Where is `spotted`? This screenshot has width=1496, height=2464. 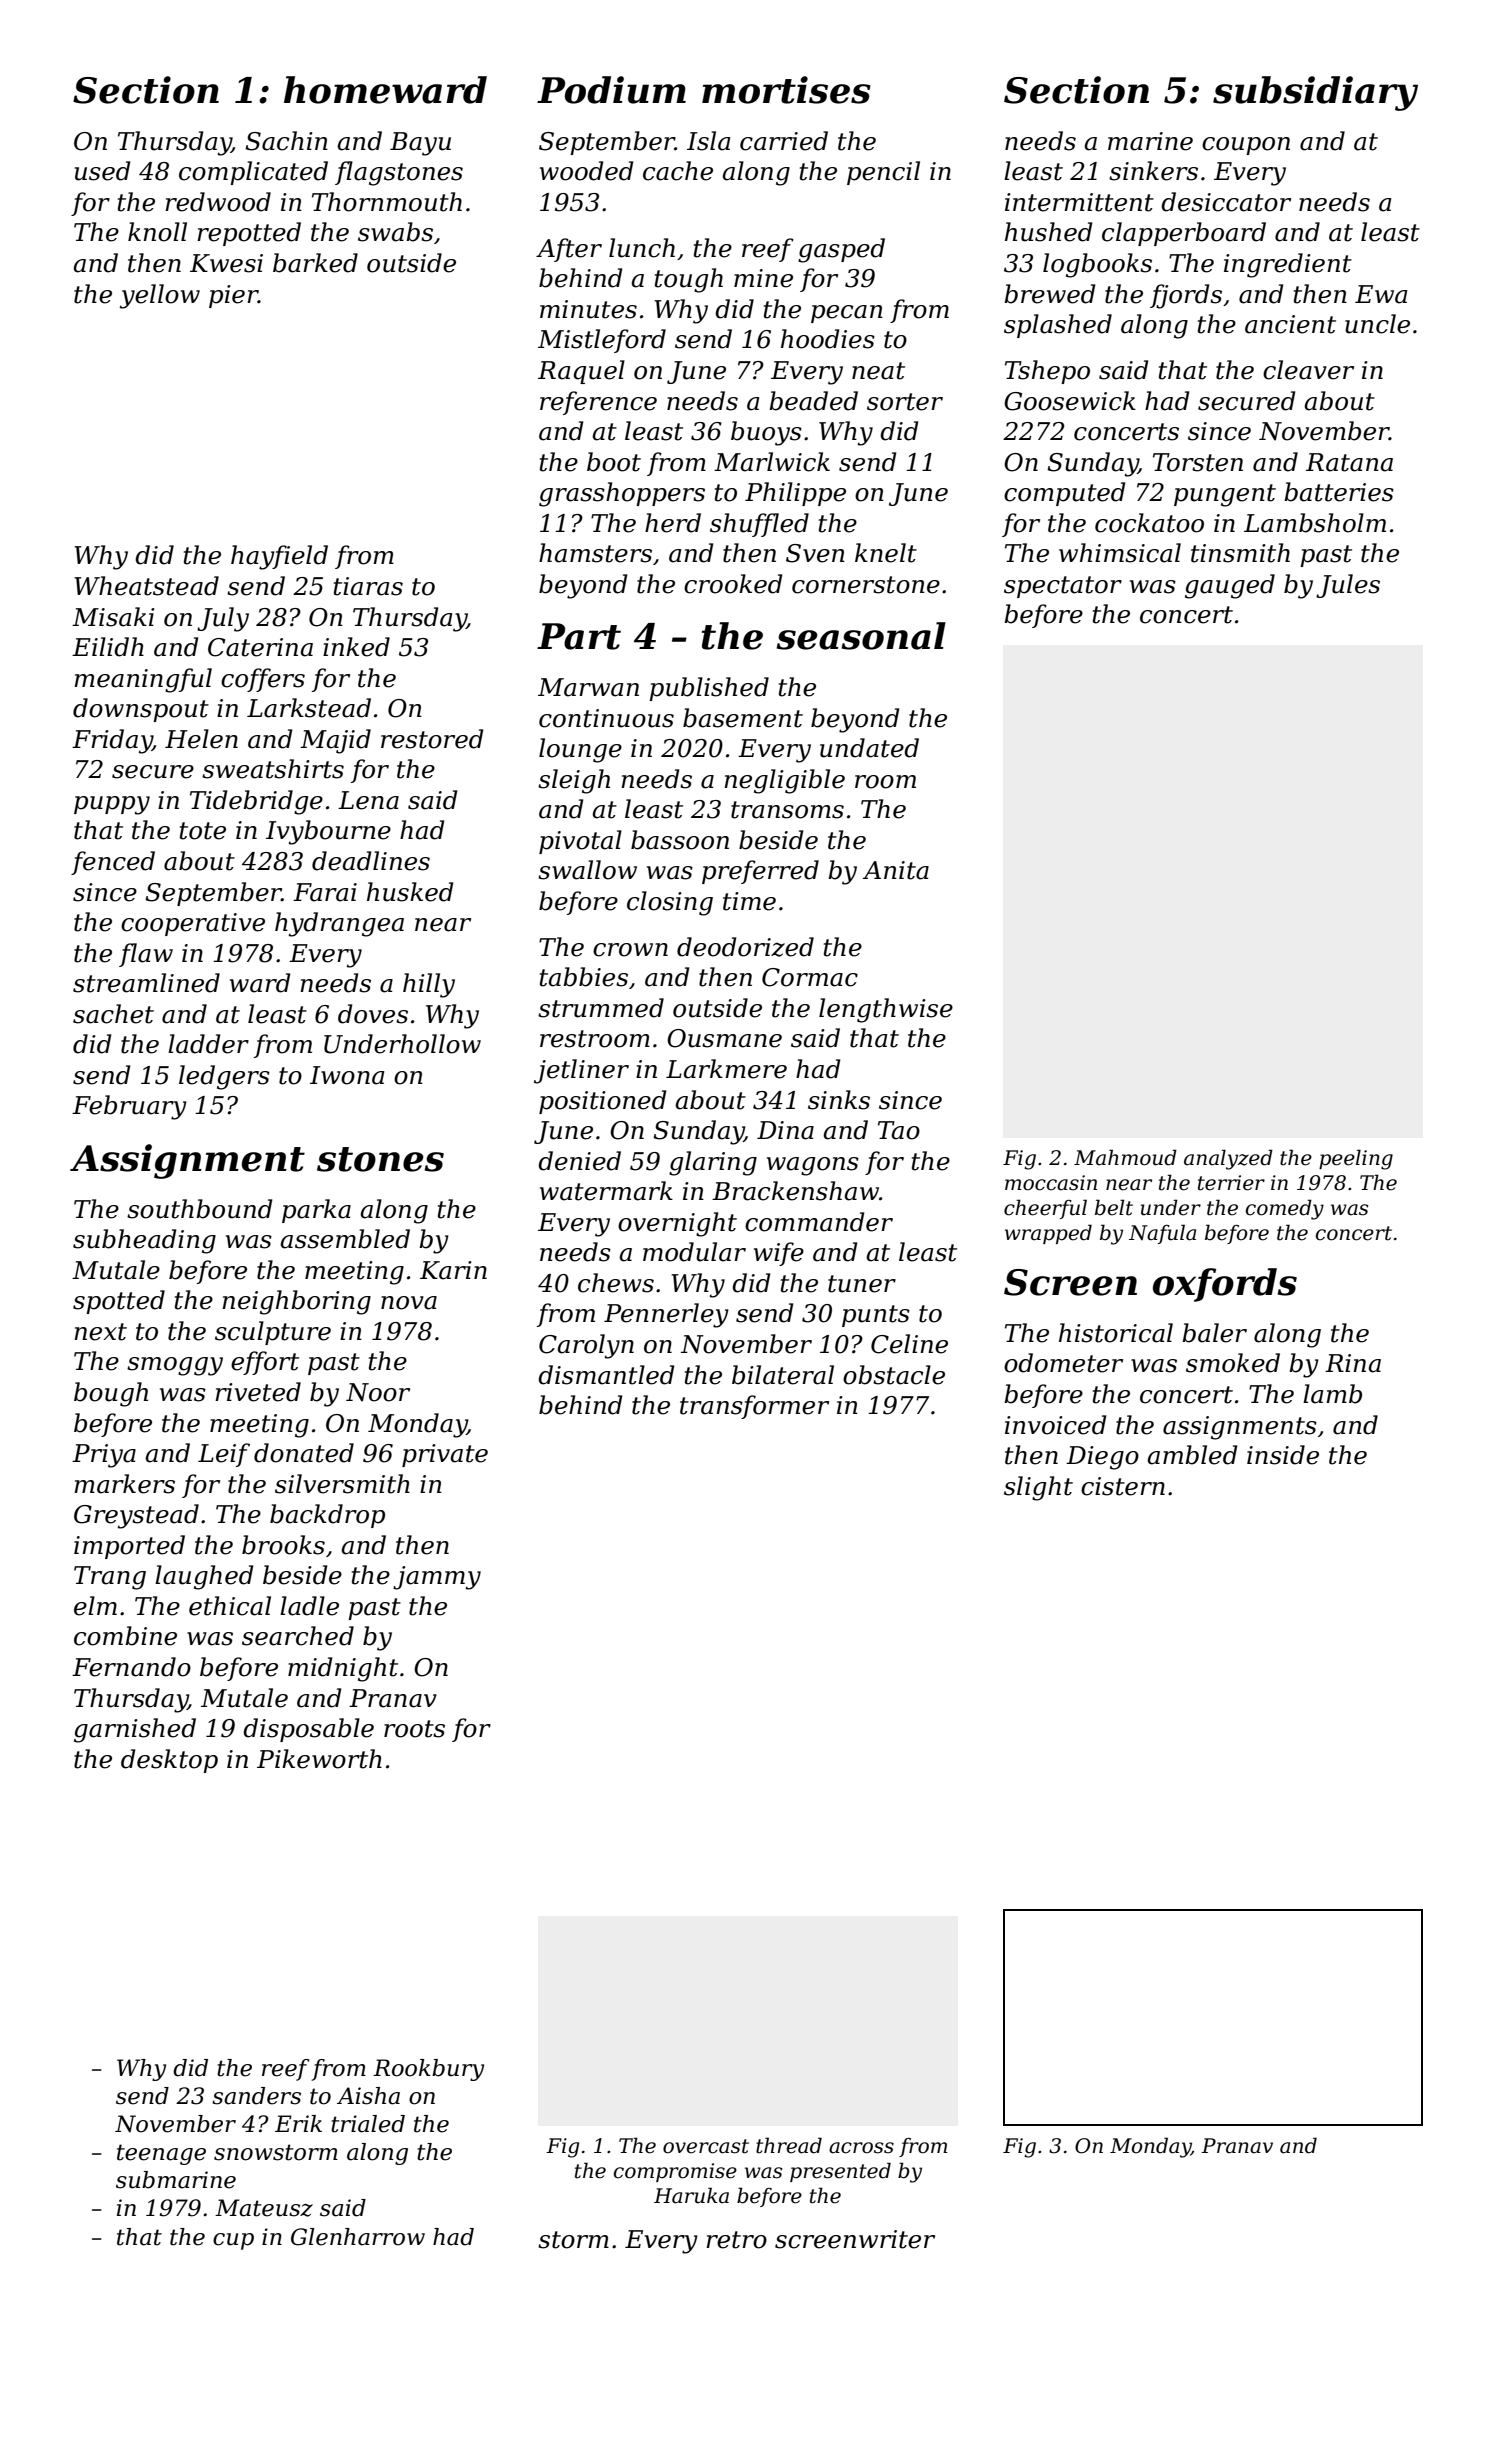
spotted is located at coordinates (119, 1302).
